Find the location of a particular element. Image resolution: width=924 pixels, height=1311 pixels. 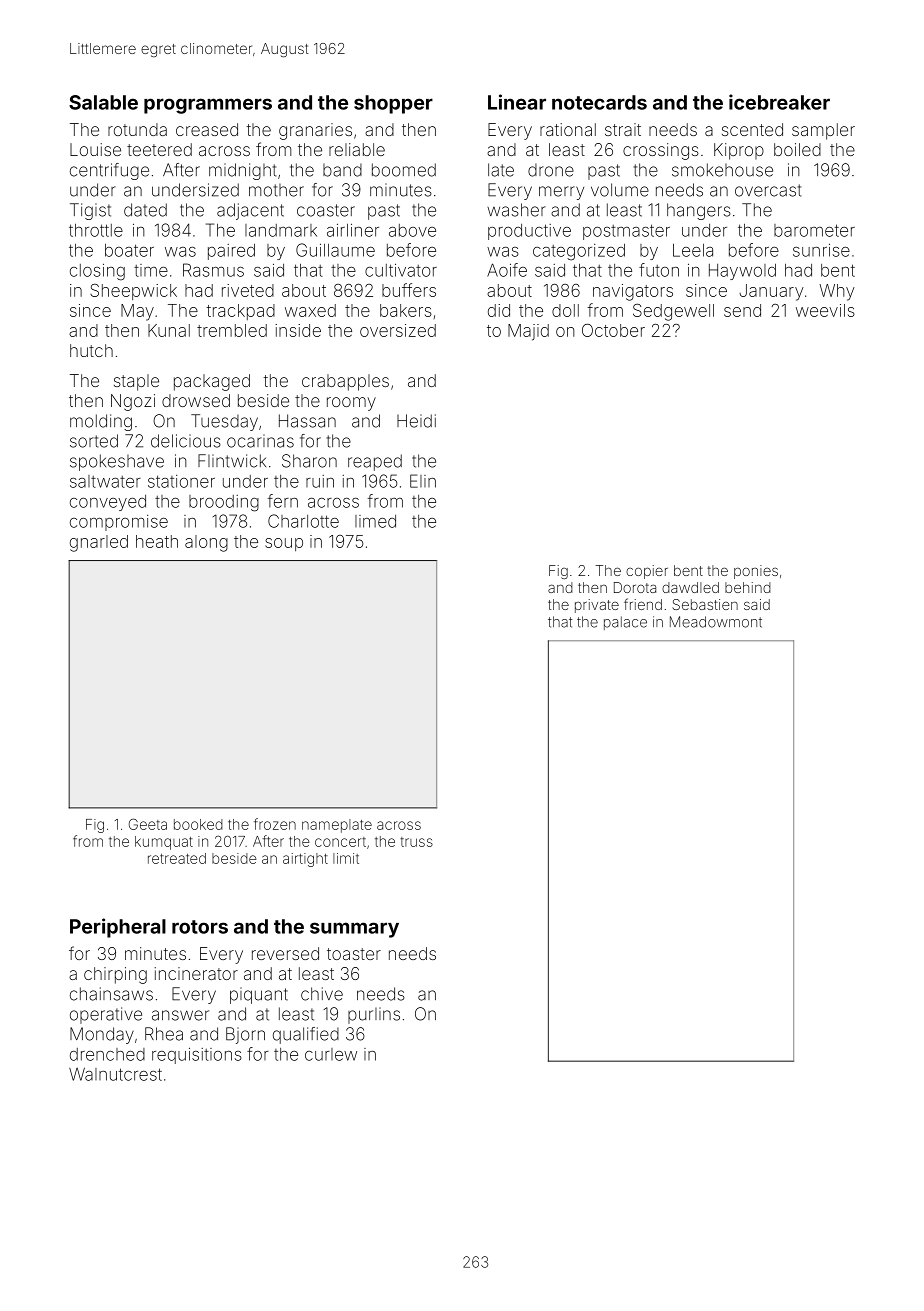

barometer is located at coordinates (814, 230).
